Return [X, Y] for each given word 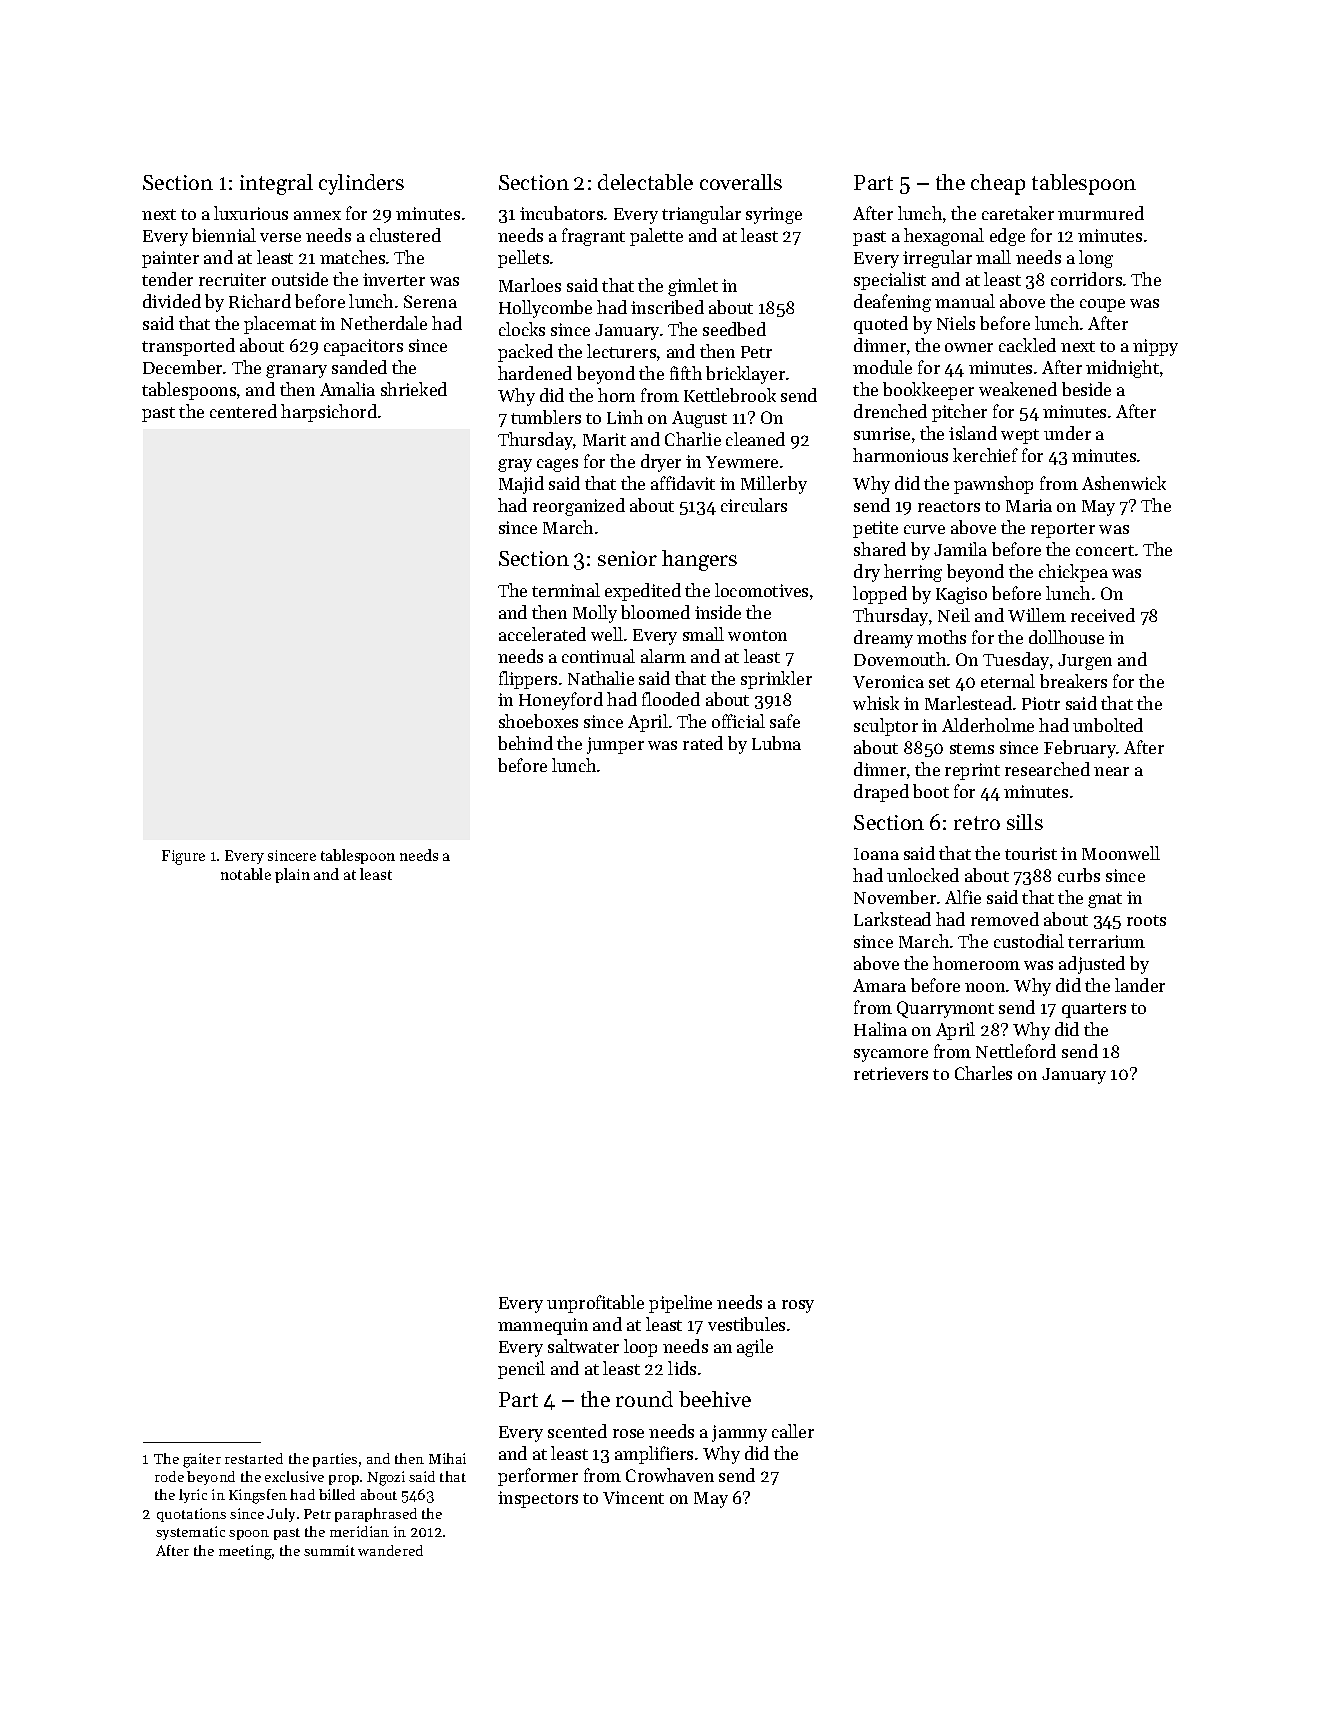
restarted [254, 1458]
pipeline [680, 1304]
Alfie [963, 897]
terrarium [1106, 941]
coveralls [741, 182]
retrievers [891, 1073]
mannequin [543, 1326]
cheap [998, 184]
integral [276, 184]
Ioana [876, 854]
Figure [183, 857]
